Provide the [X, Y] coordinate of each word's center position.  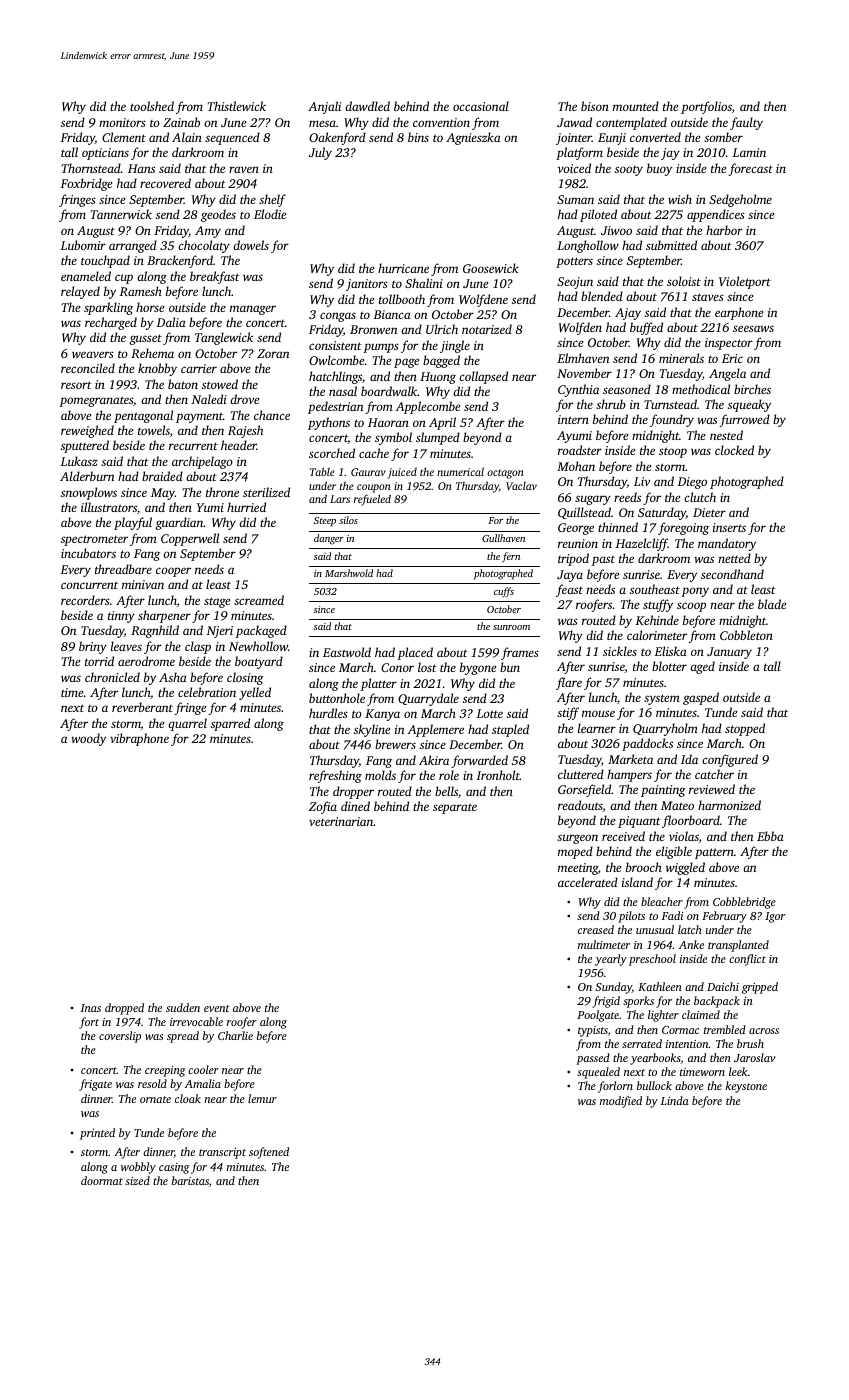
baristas [190, 1180]
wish [680, 199]
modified [621, 1102]
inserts [729, 527]
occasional [481, 106]
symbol [393, 438]
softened [269, 1153]
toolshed [152, 106]
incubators [88, 553]
